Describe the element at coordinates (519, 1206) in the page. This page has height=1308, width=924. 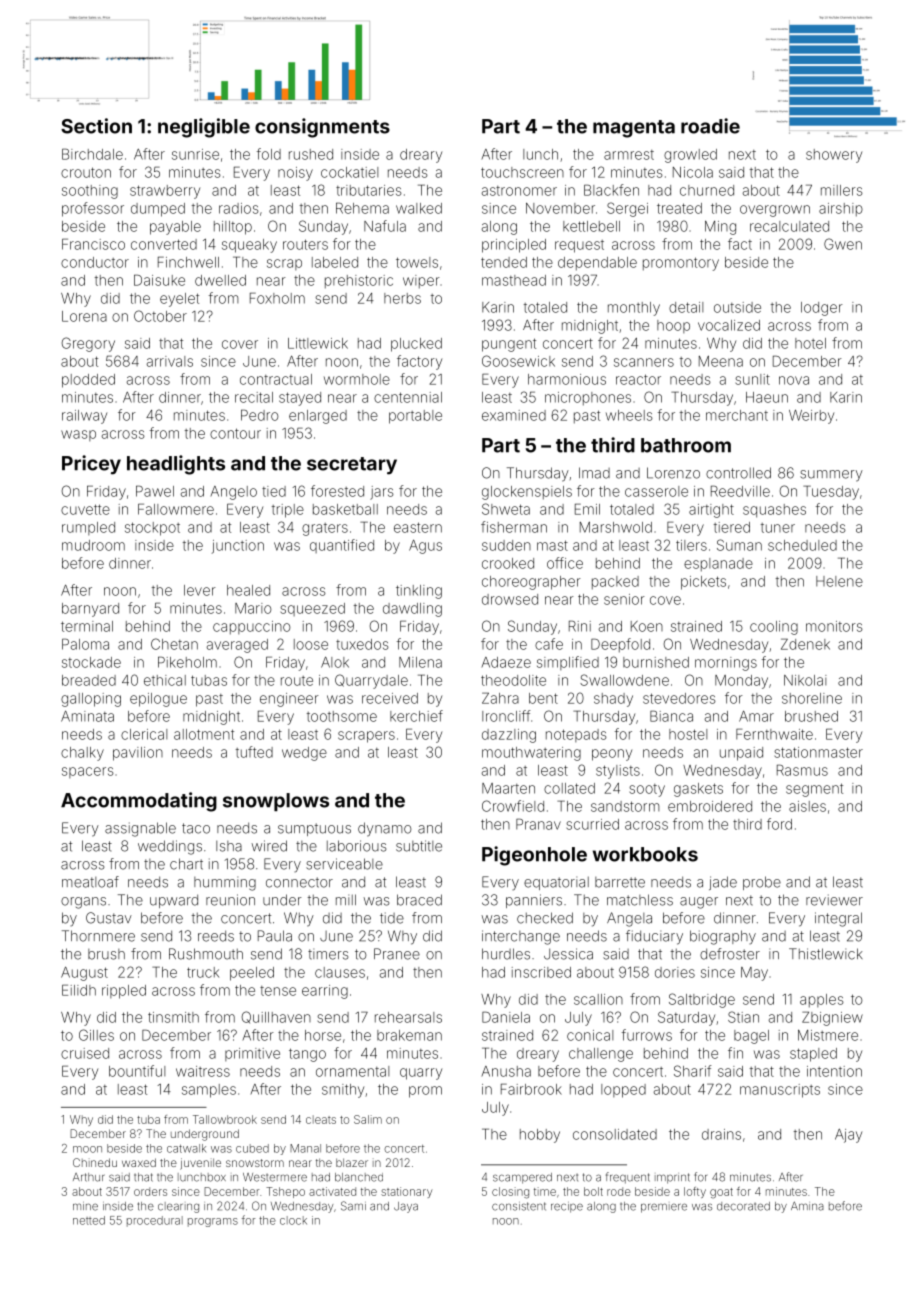
I see `consistent` at that location.
